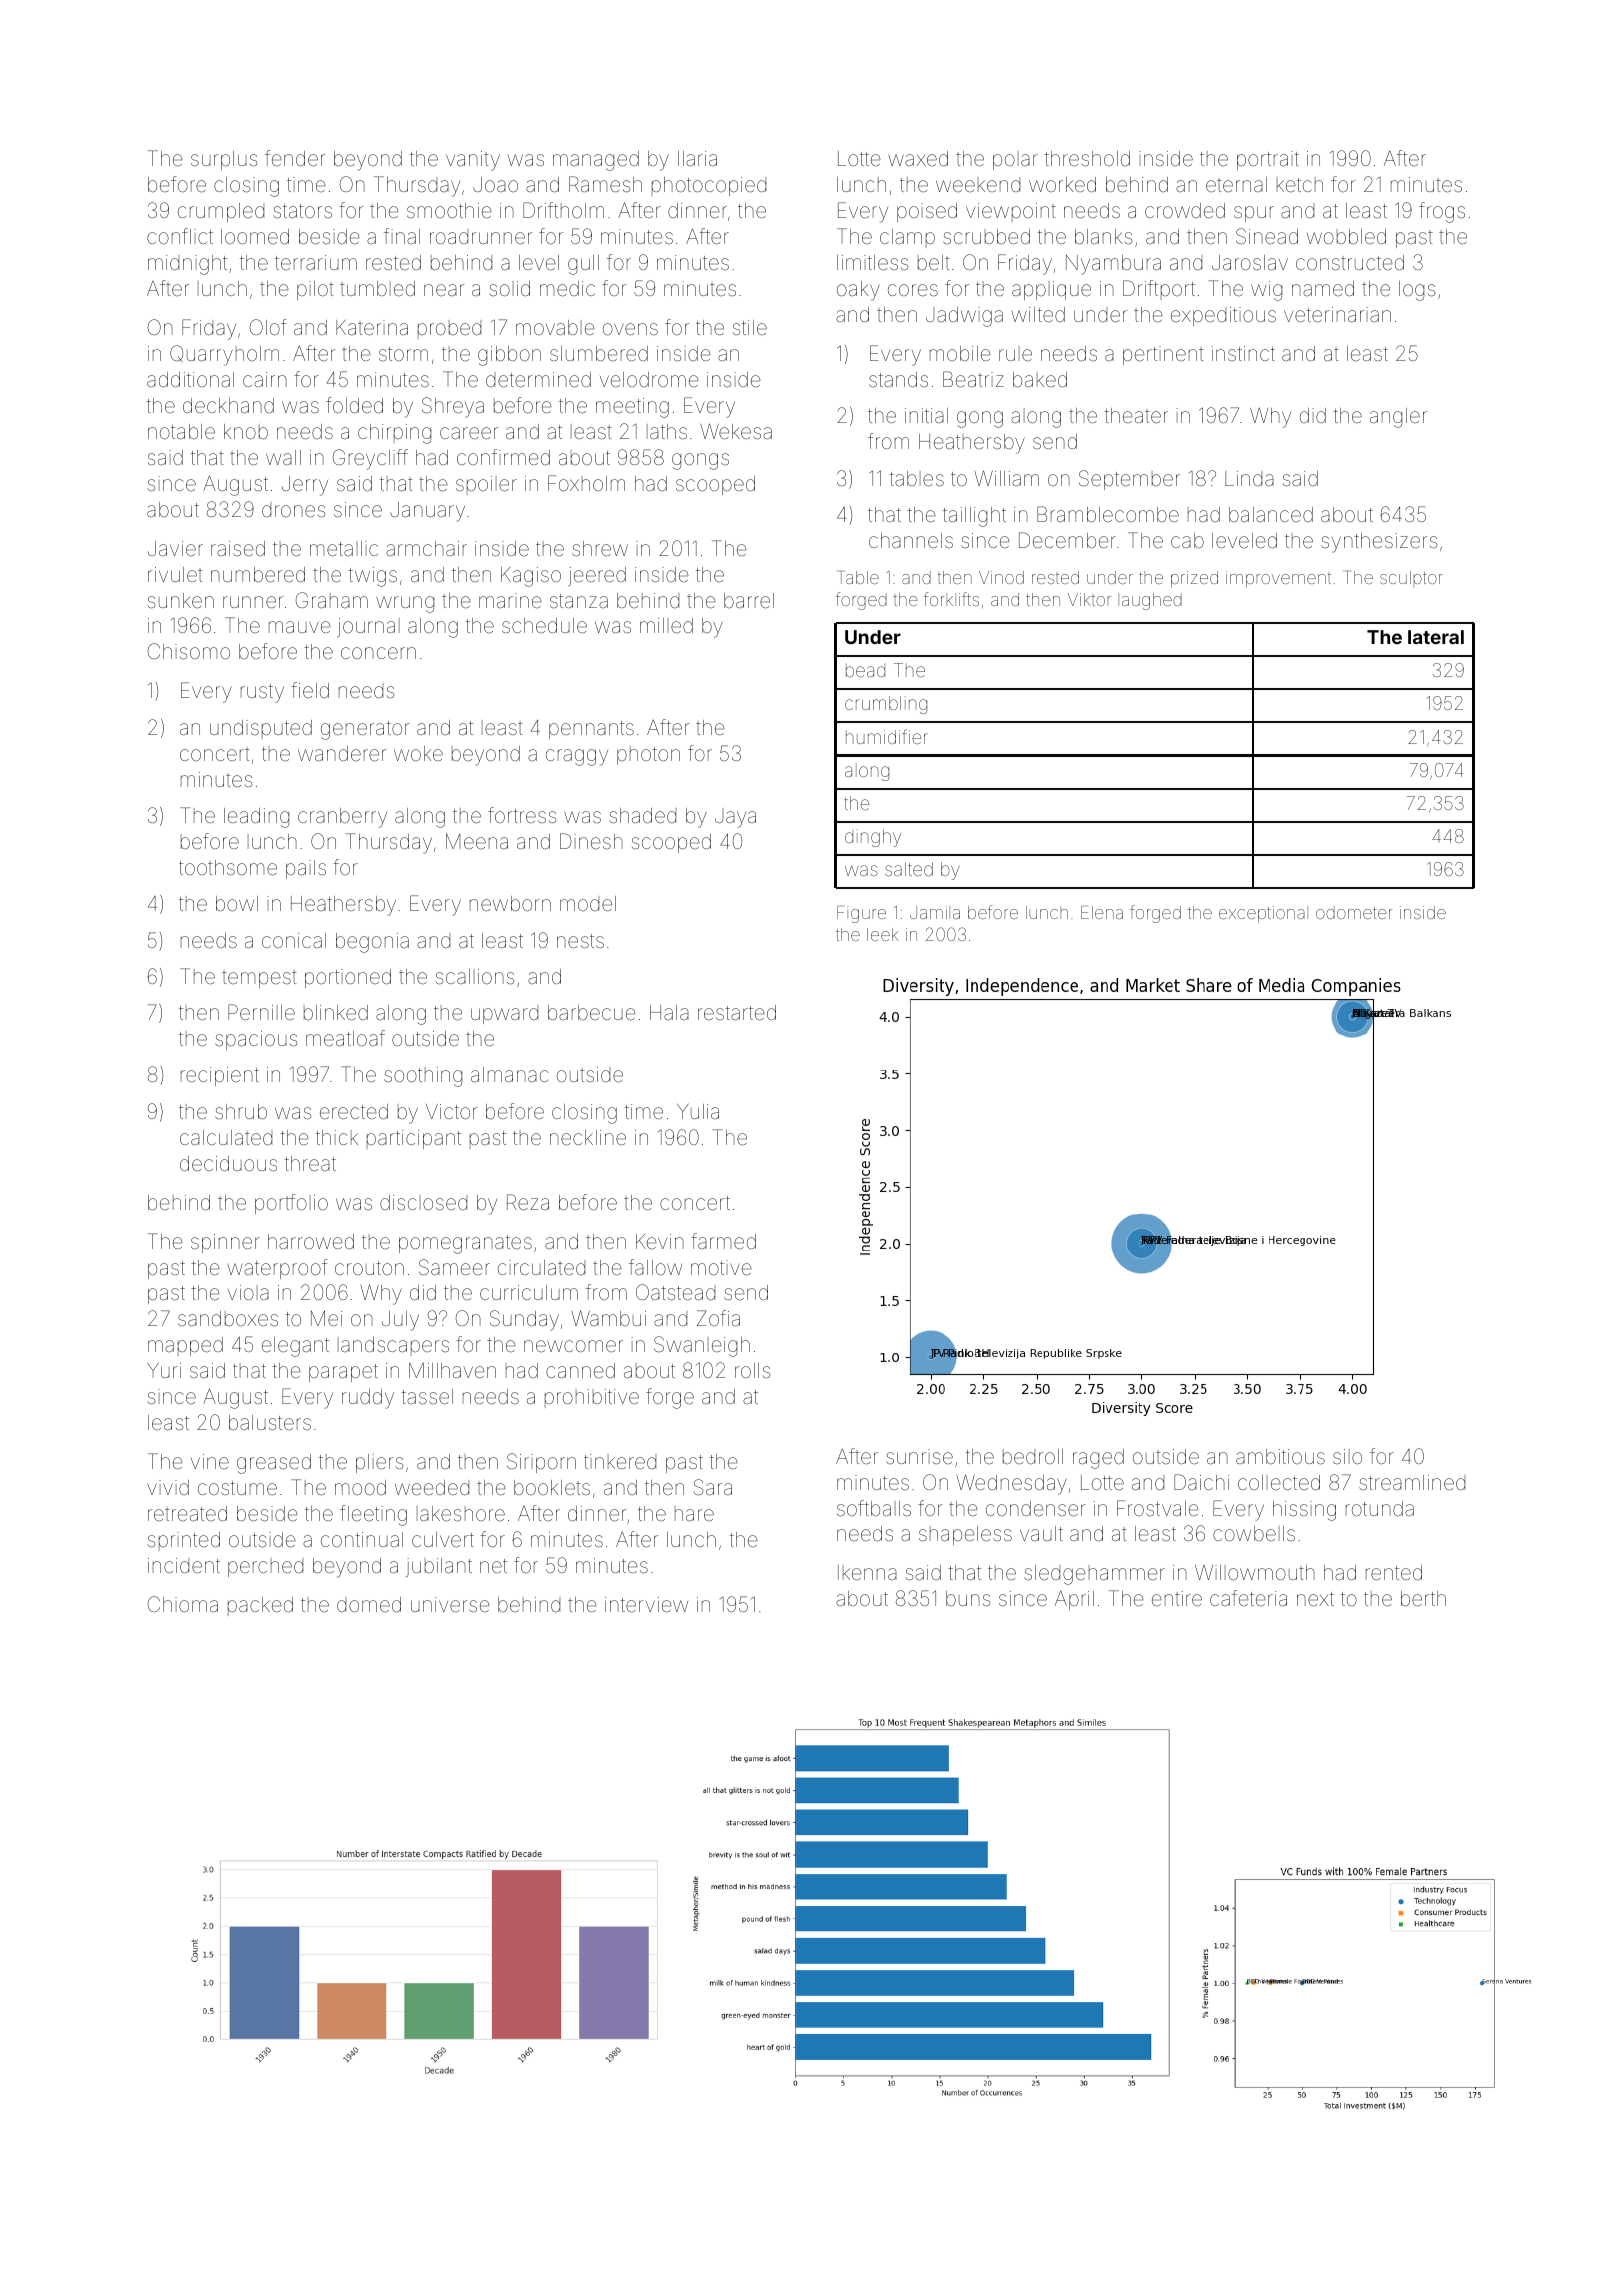 Image resolution: width=1620 pixels, height=2292 pixels. I want to click on stile, so click(750, 327).
